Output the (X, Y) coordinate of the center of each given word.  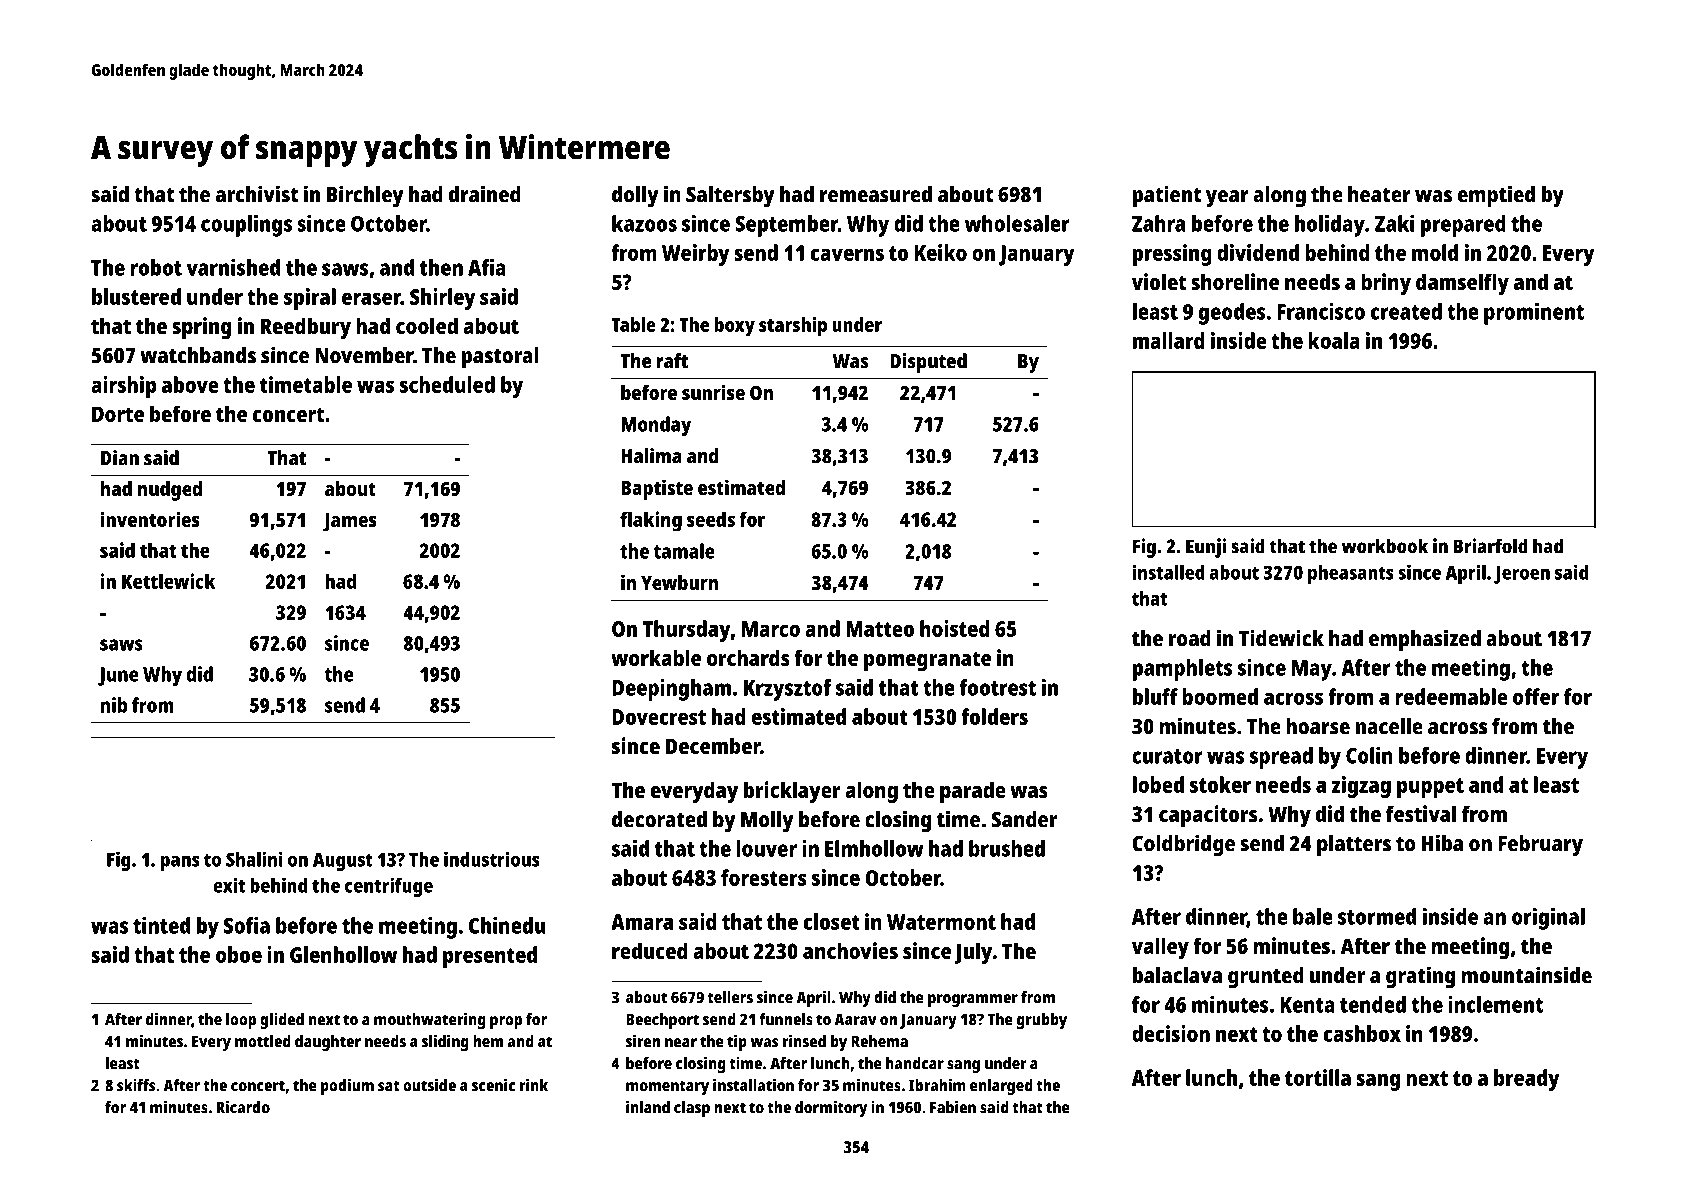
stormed (1377, 916)
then (441, 267)
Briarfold (1490, 546)
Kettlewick (168, 581)
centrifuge (389, 887)
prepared (1463, 226)
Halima (651, 456)
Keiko (940, 252)
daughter (328, 1043)
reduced (650, 950)
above (190, 384)
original (1548, 919)
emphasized (1425, 640)
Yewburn (679, 582)
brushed (1007, 848)
